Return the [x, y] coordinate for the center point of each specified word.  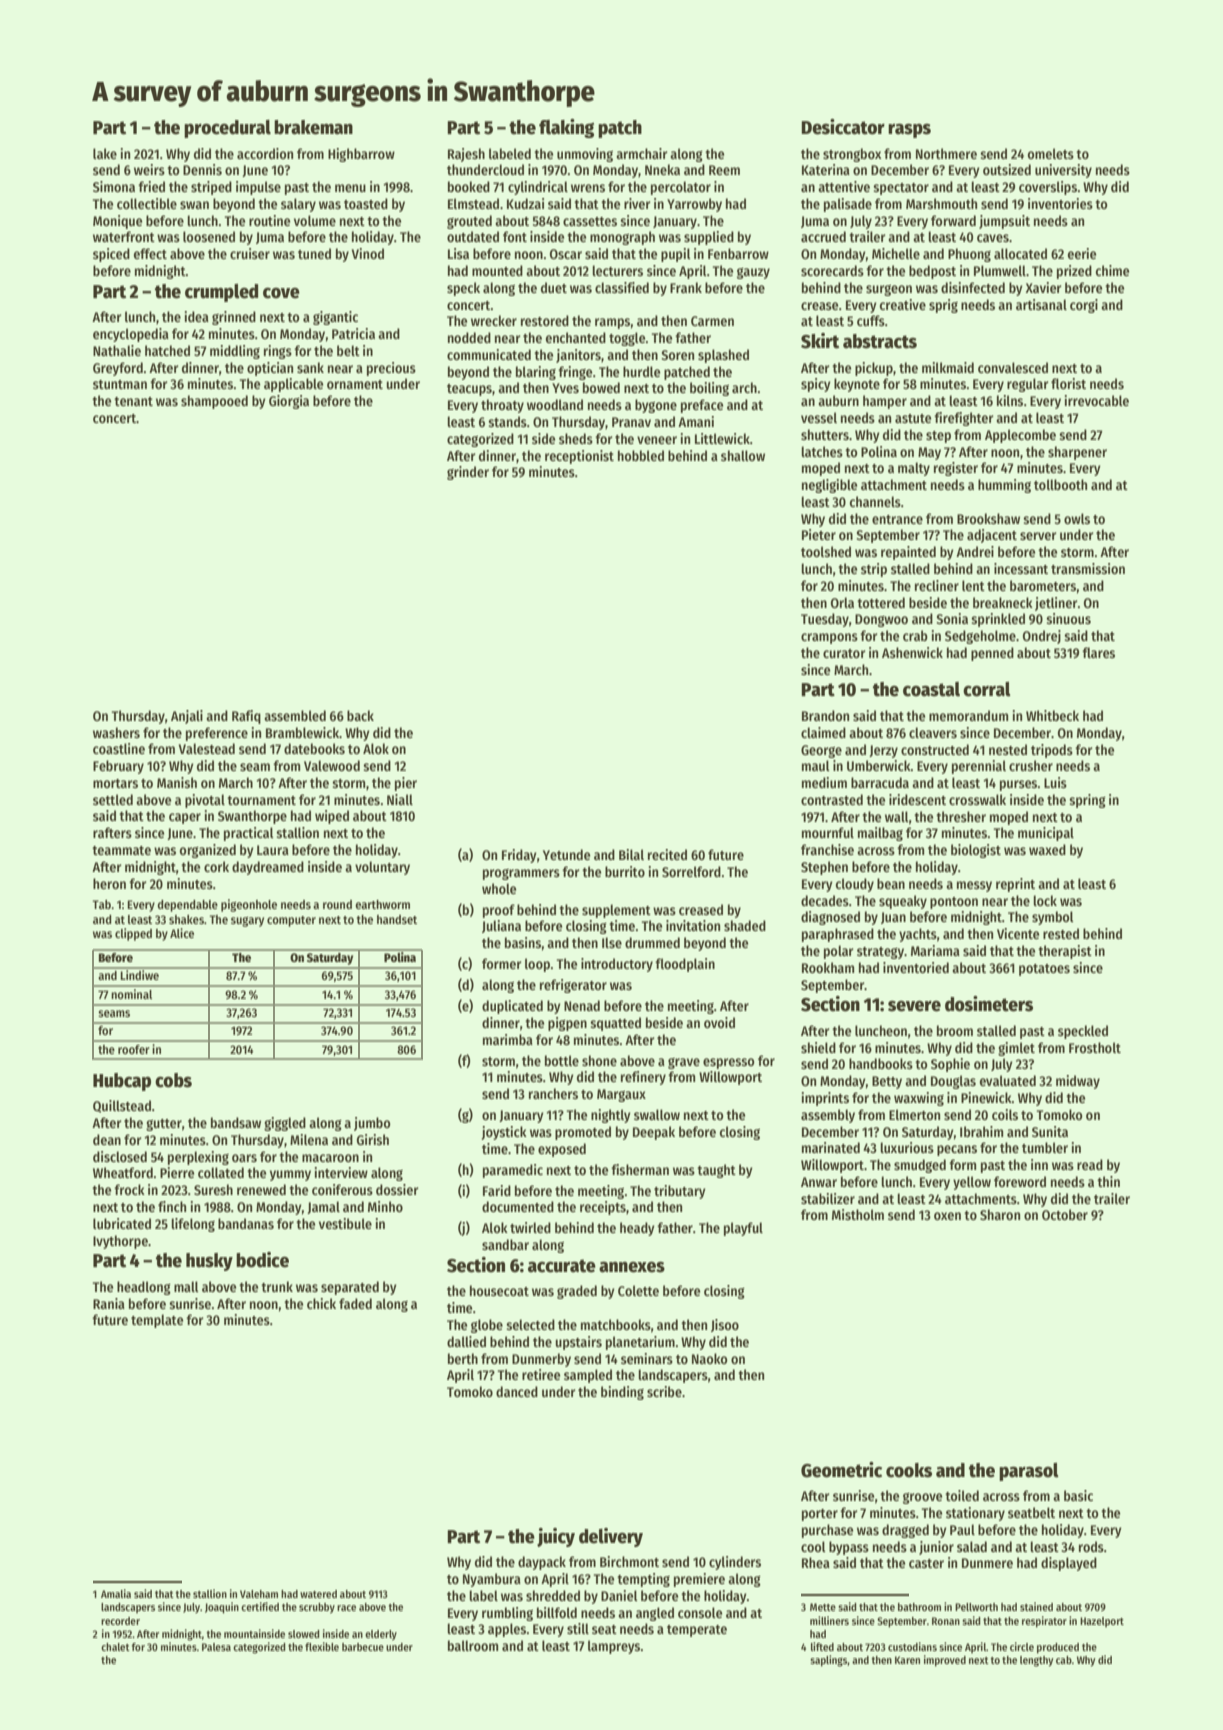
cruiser [250, 253]
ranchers [553, 1093]
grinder [468, 473]
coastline [119, 748]
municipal [1046, 834]
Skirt [820, 341]
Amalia [116, 1593]
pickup [874, 369]
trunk [277, 1286]
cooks [909, 1470]
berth [463, 1358]
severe [914, 1006]
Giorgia [289, 402]
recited [667, 854]
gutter [164, 1125]
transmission [1088, 568]
